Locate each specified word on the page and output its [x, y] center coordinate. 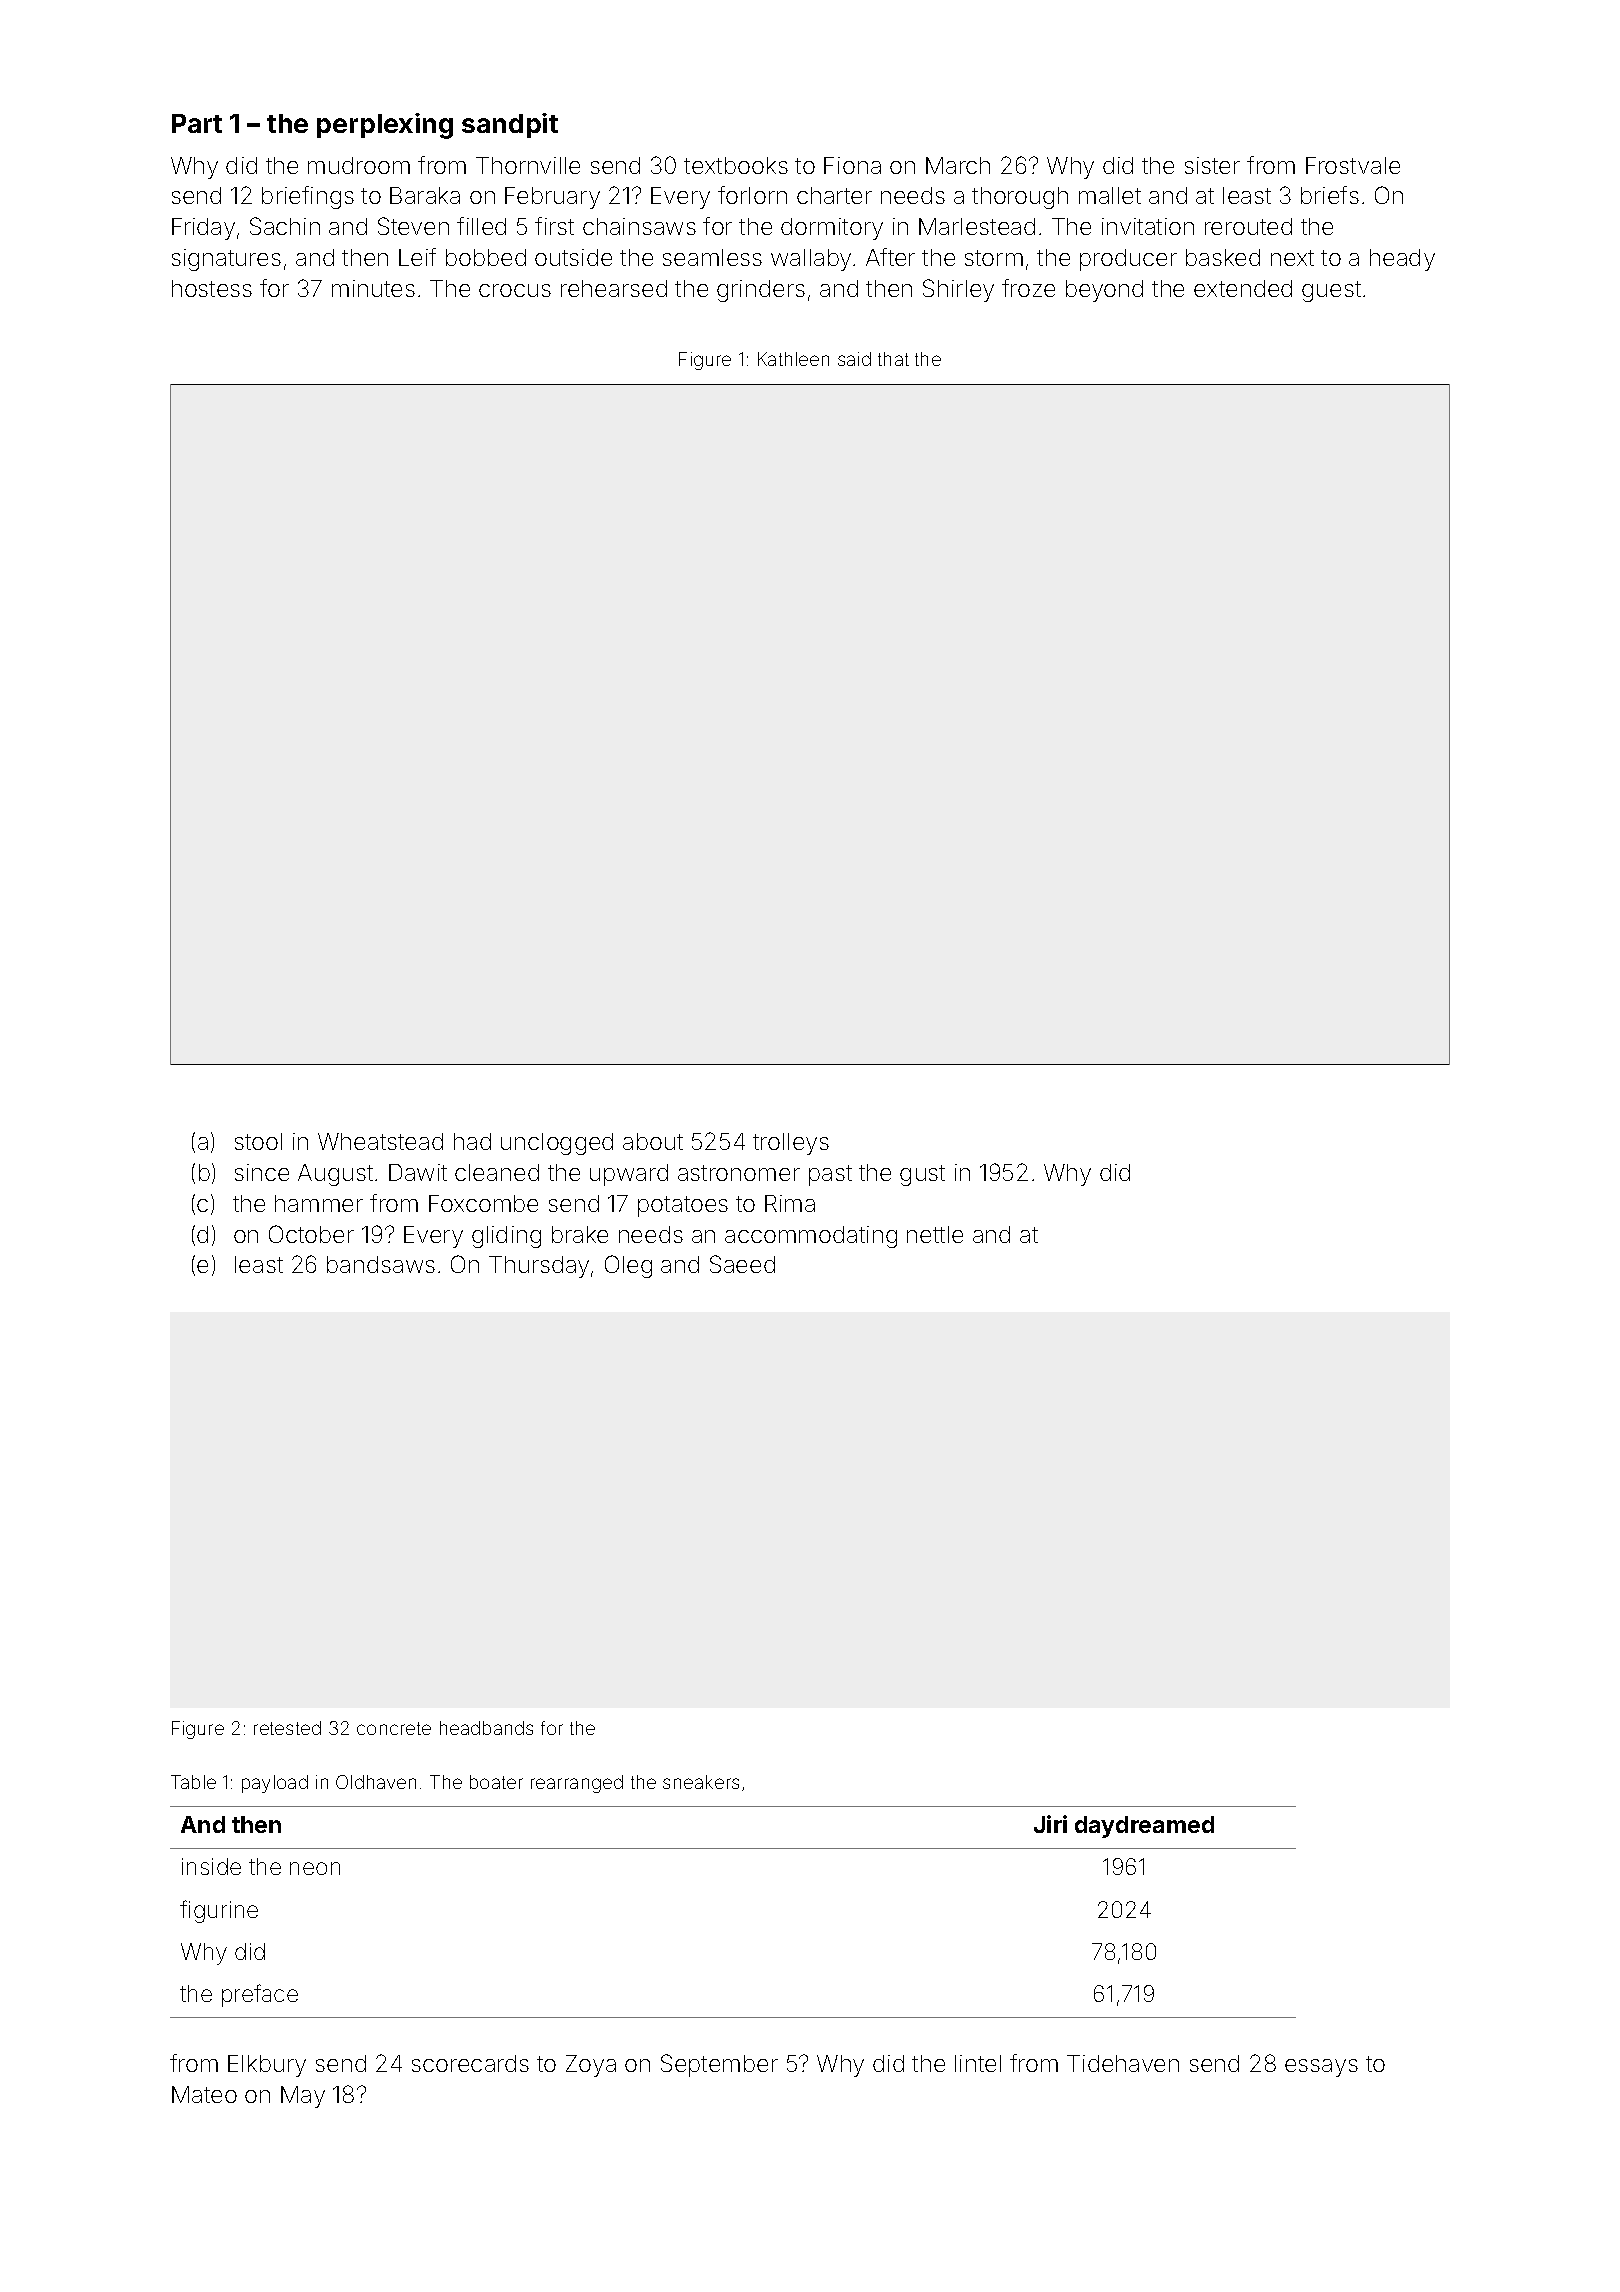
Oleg [628, 1266]
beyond [1104, 291]
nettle [935, 1234]
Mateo [204, 2094]
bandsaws [381, 1264]
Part [197, 123]
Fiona [852, 165]
